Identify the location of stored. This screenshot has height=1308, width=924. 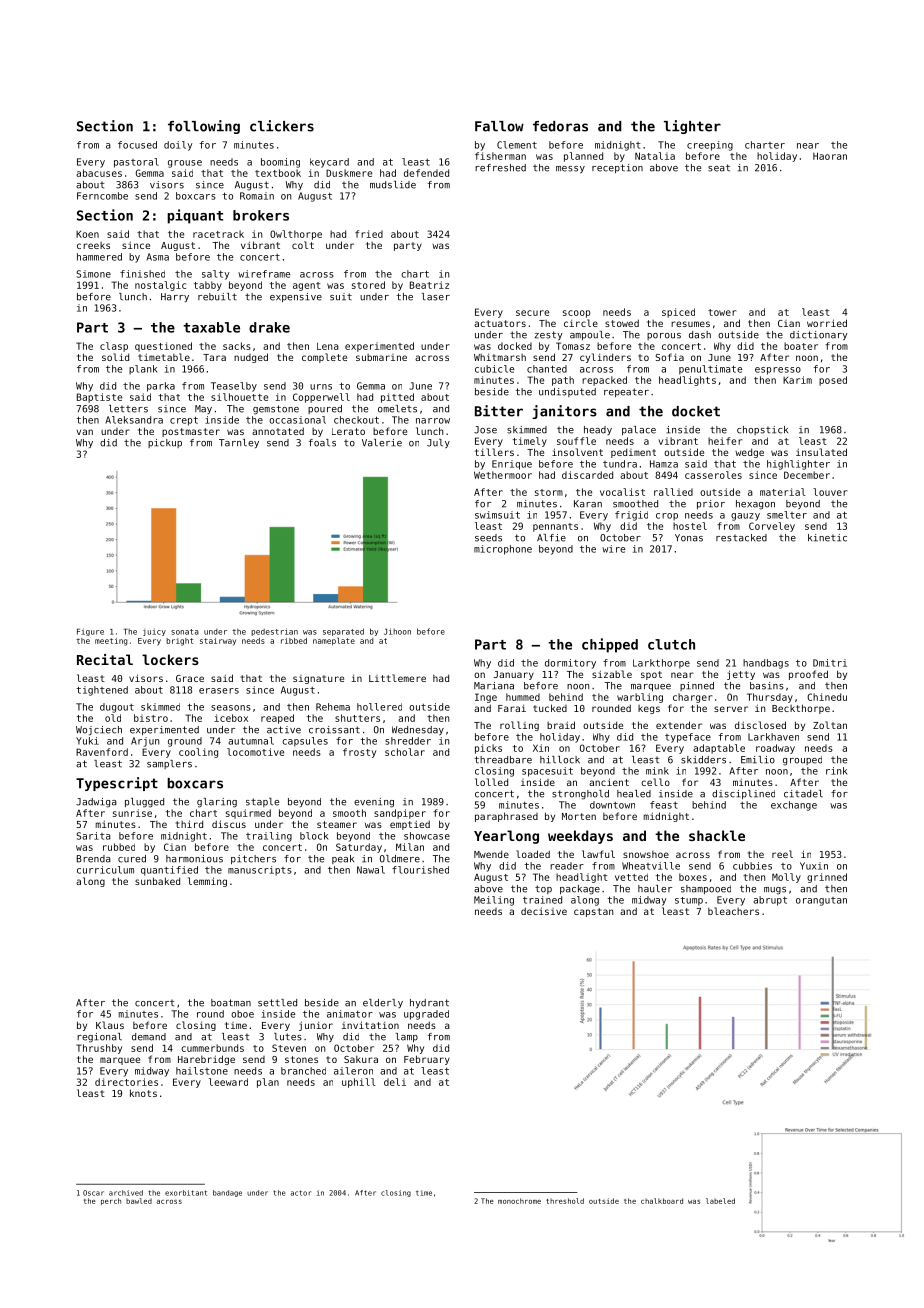
(368, 285).
